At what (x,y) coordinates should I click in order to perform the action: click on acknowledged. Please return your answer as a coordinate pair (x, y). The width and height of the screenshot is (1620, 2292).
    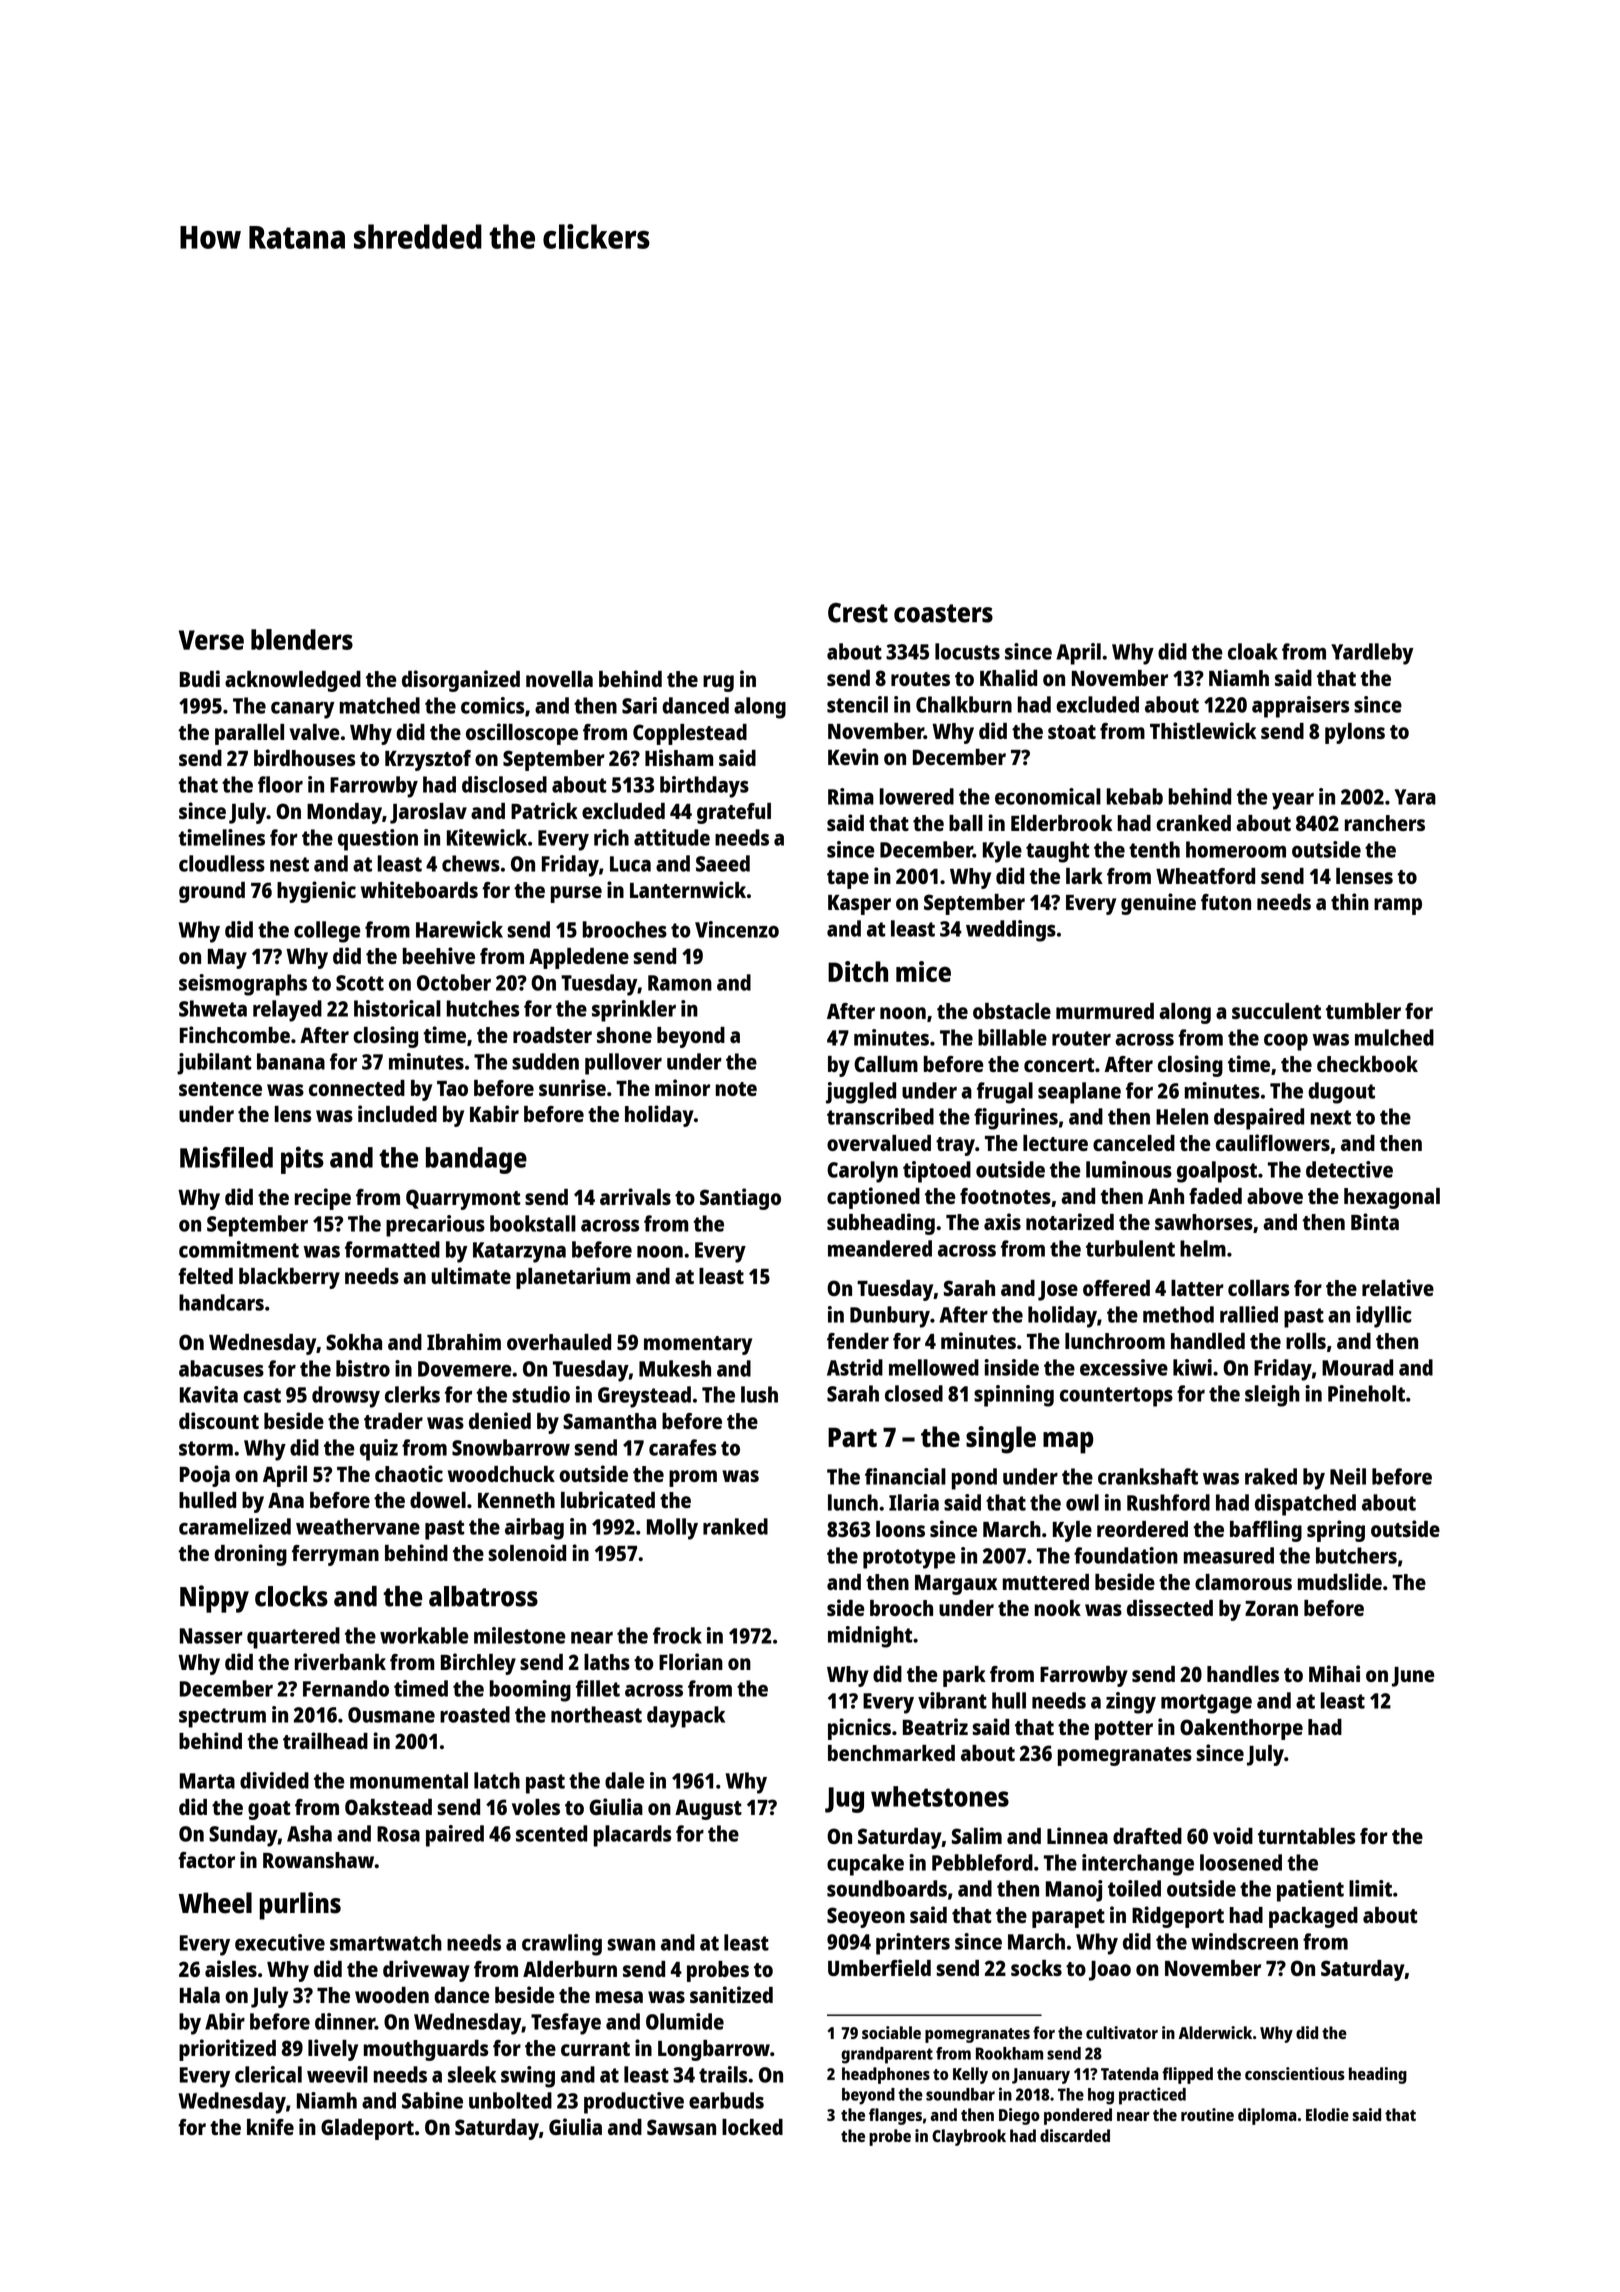
    Looking at the image, I should click on (293, 681).
